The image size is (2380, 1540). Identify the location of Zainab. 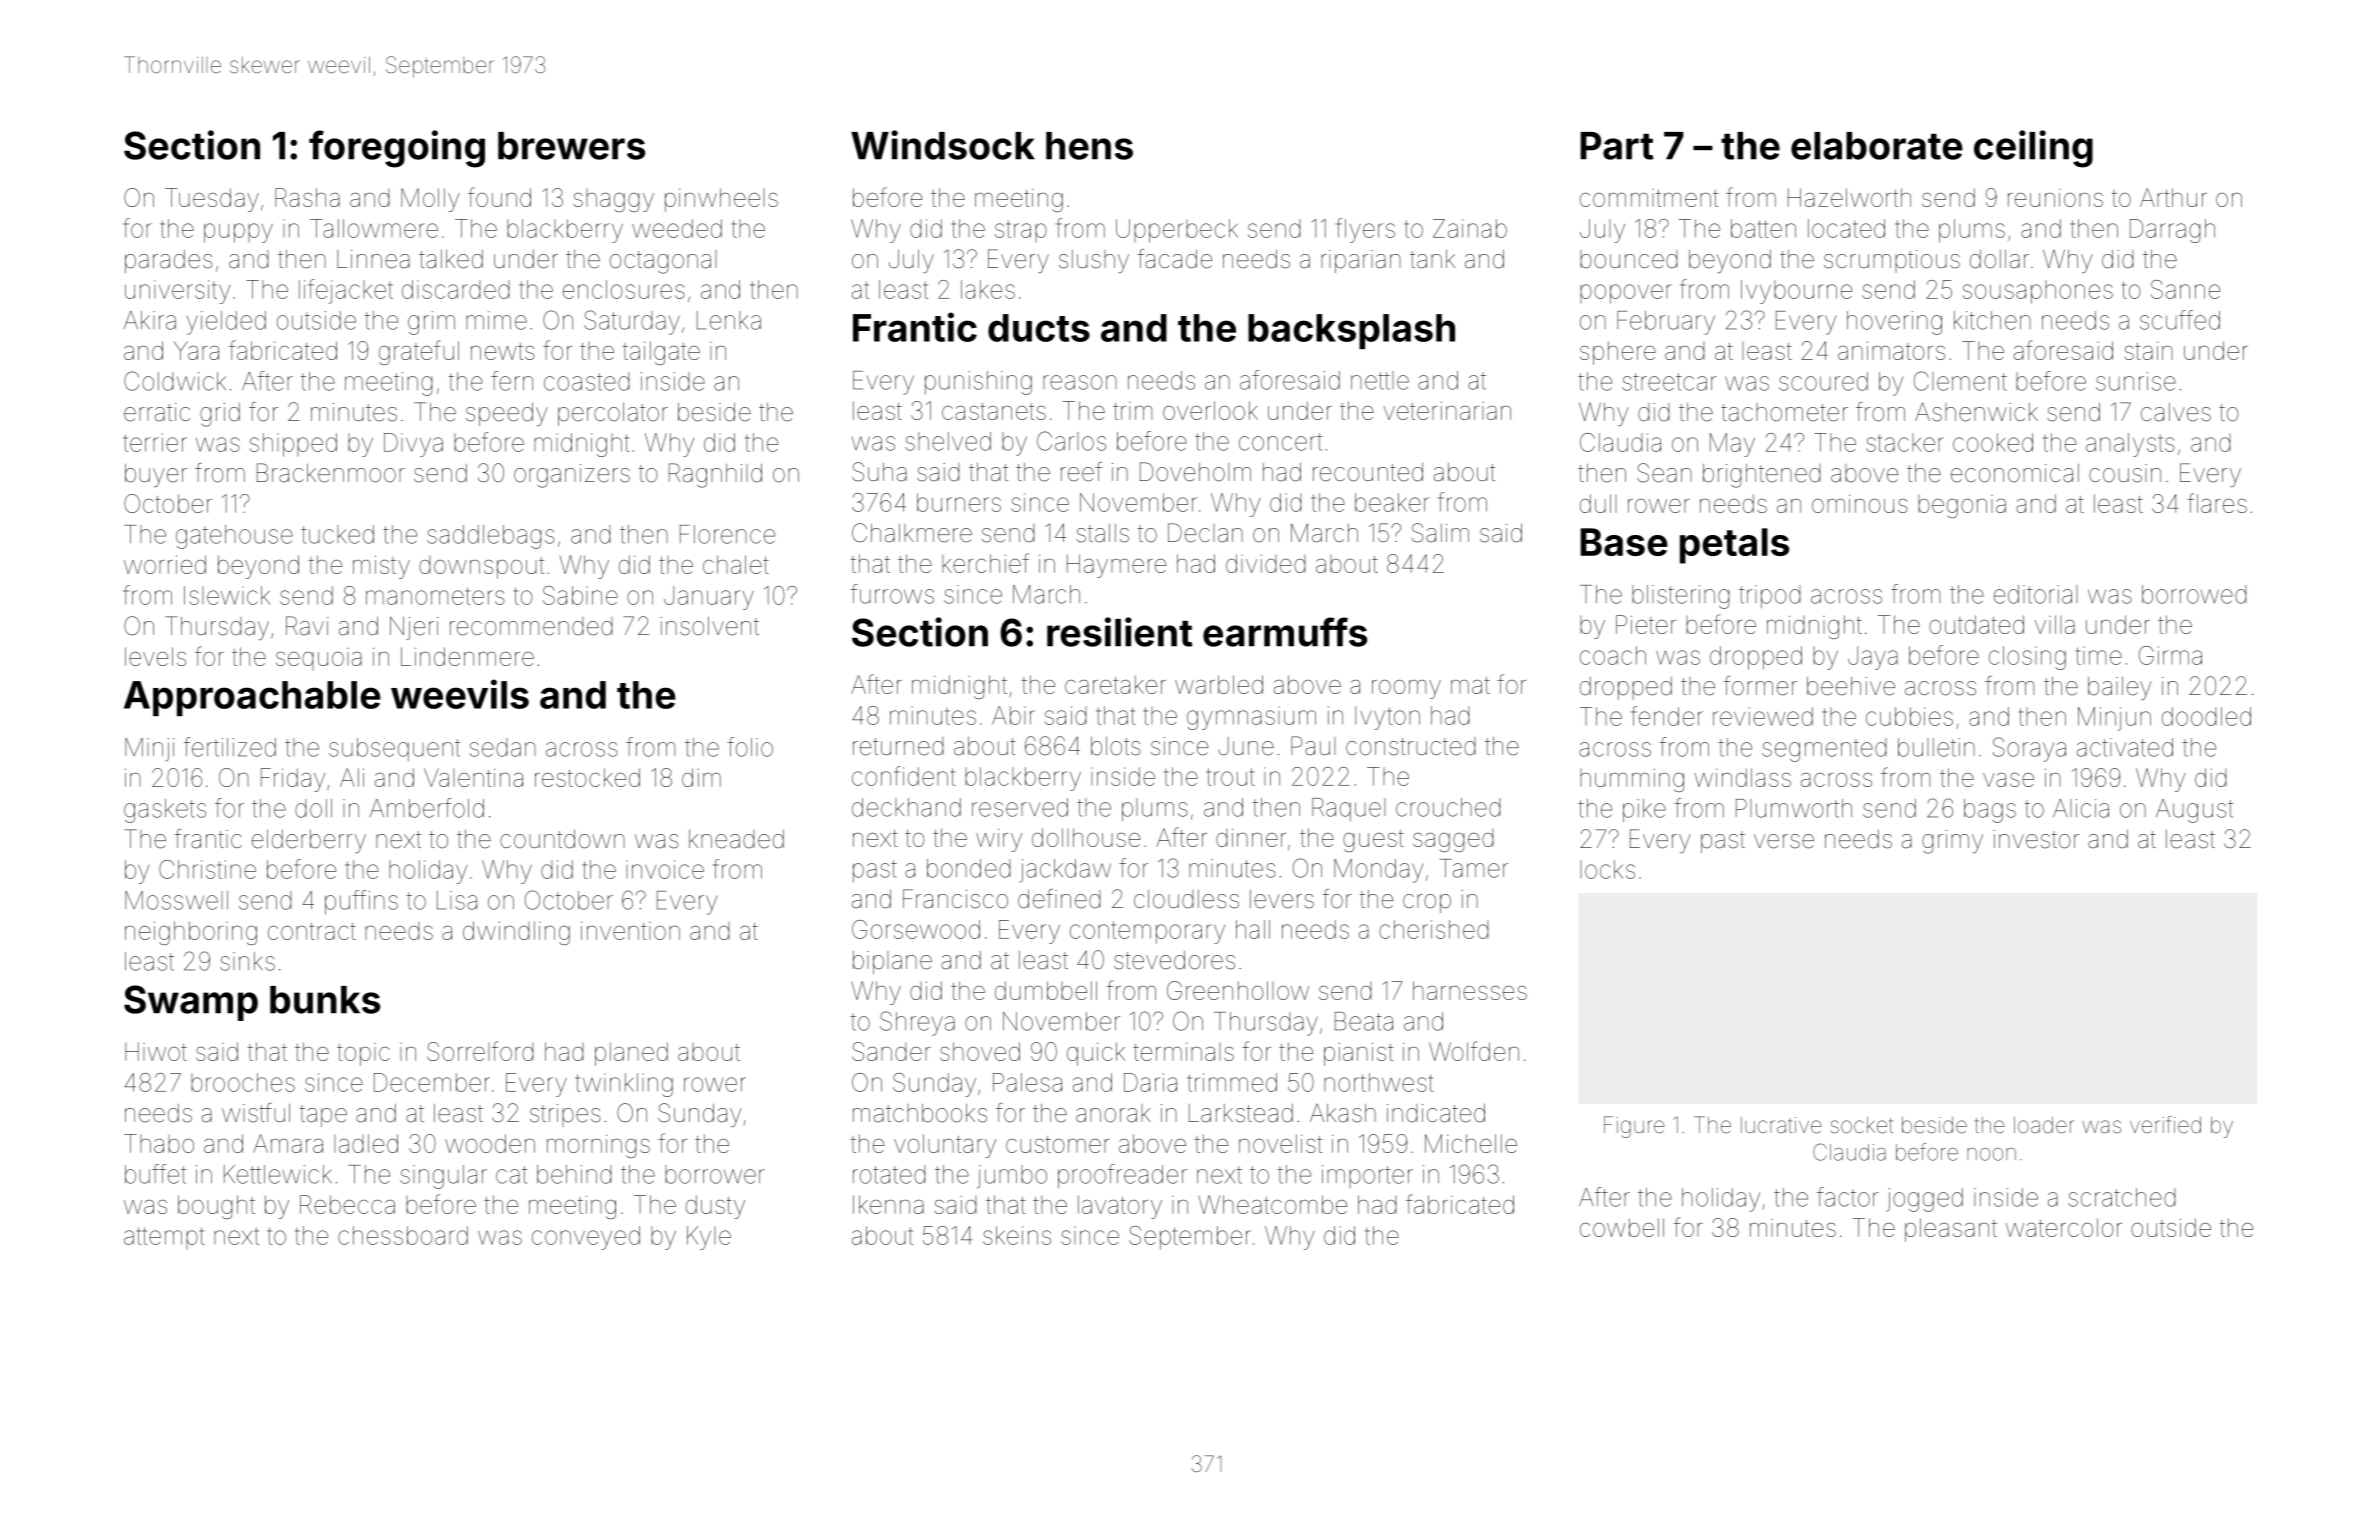
(1470, 228).
